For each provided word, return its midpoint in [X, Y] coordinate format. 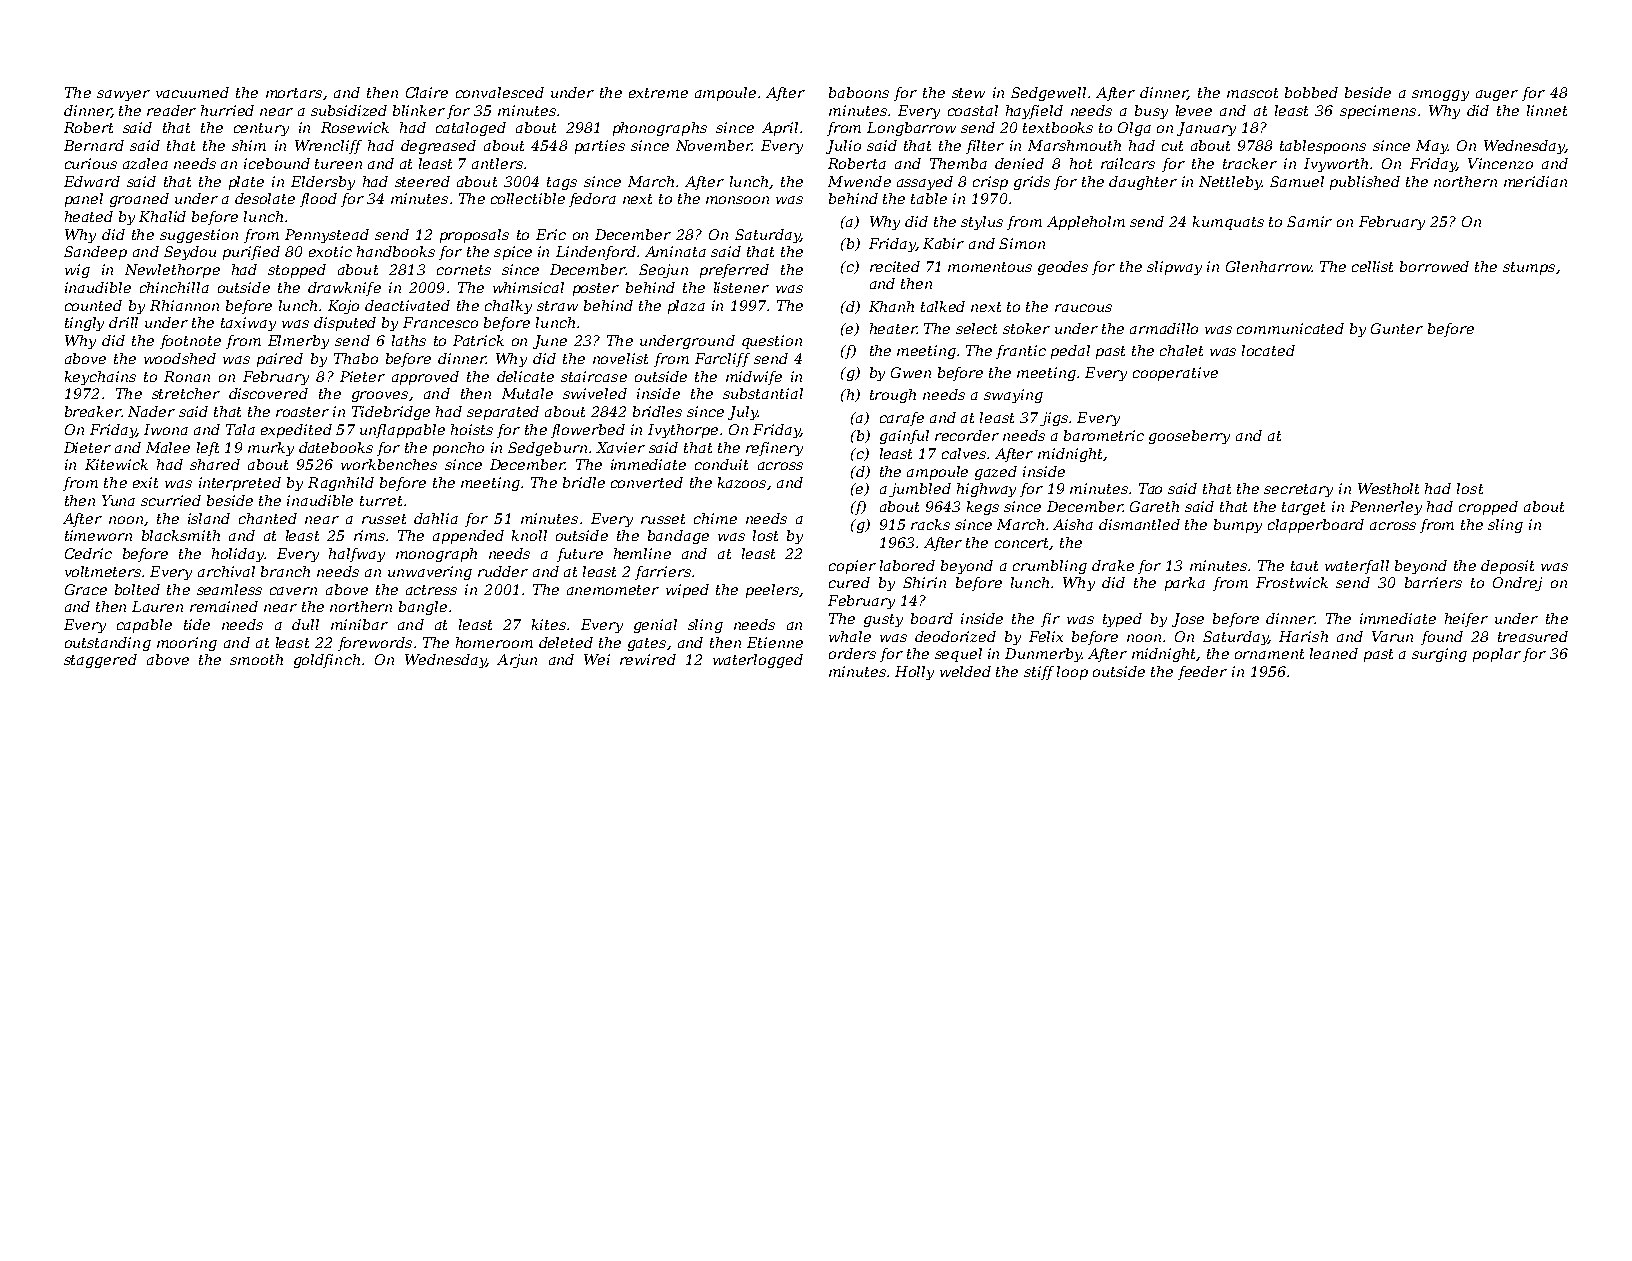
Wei [597, 659]
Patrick [478, 340]
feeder [1202, 673]
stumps [1529, 268]
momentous [990, 267]
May [1431, 147]
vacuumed [192, 92]
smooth [256, 659]
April [780, 129]
